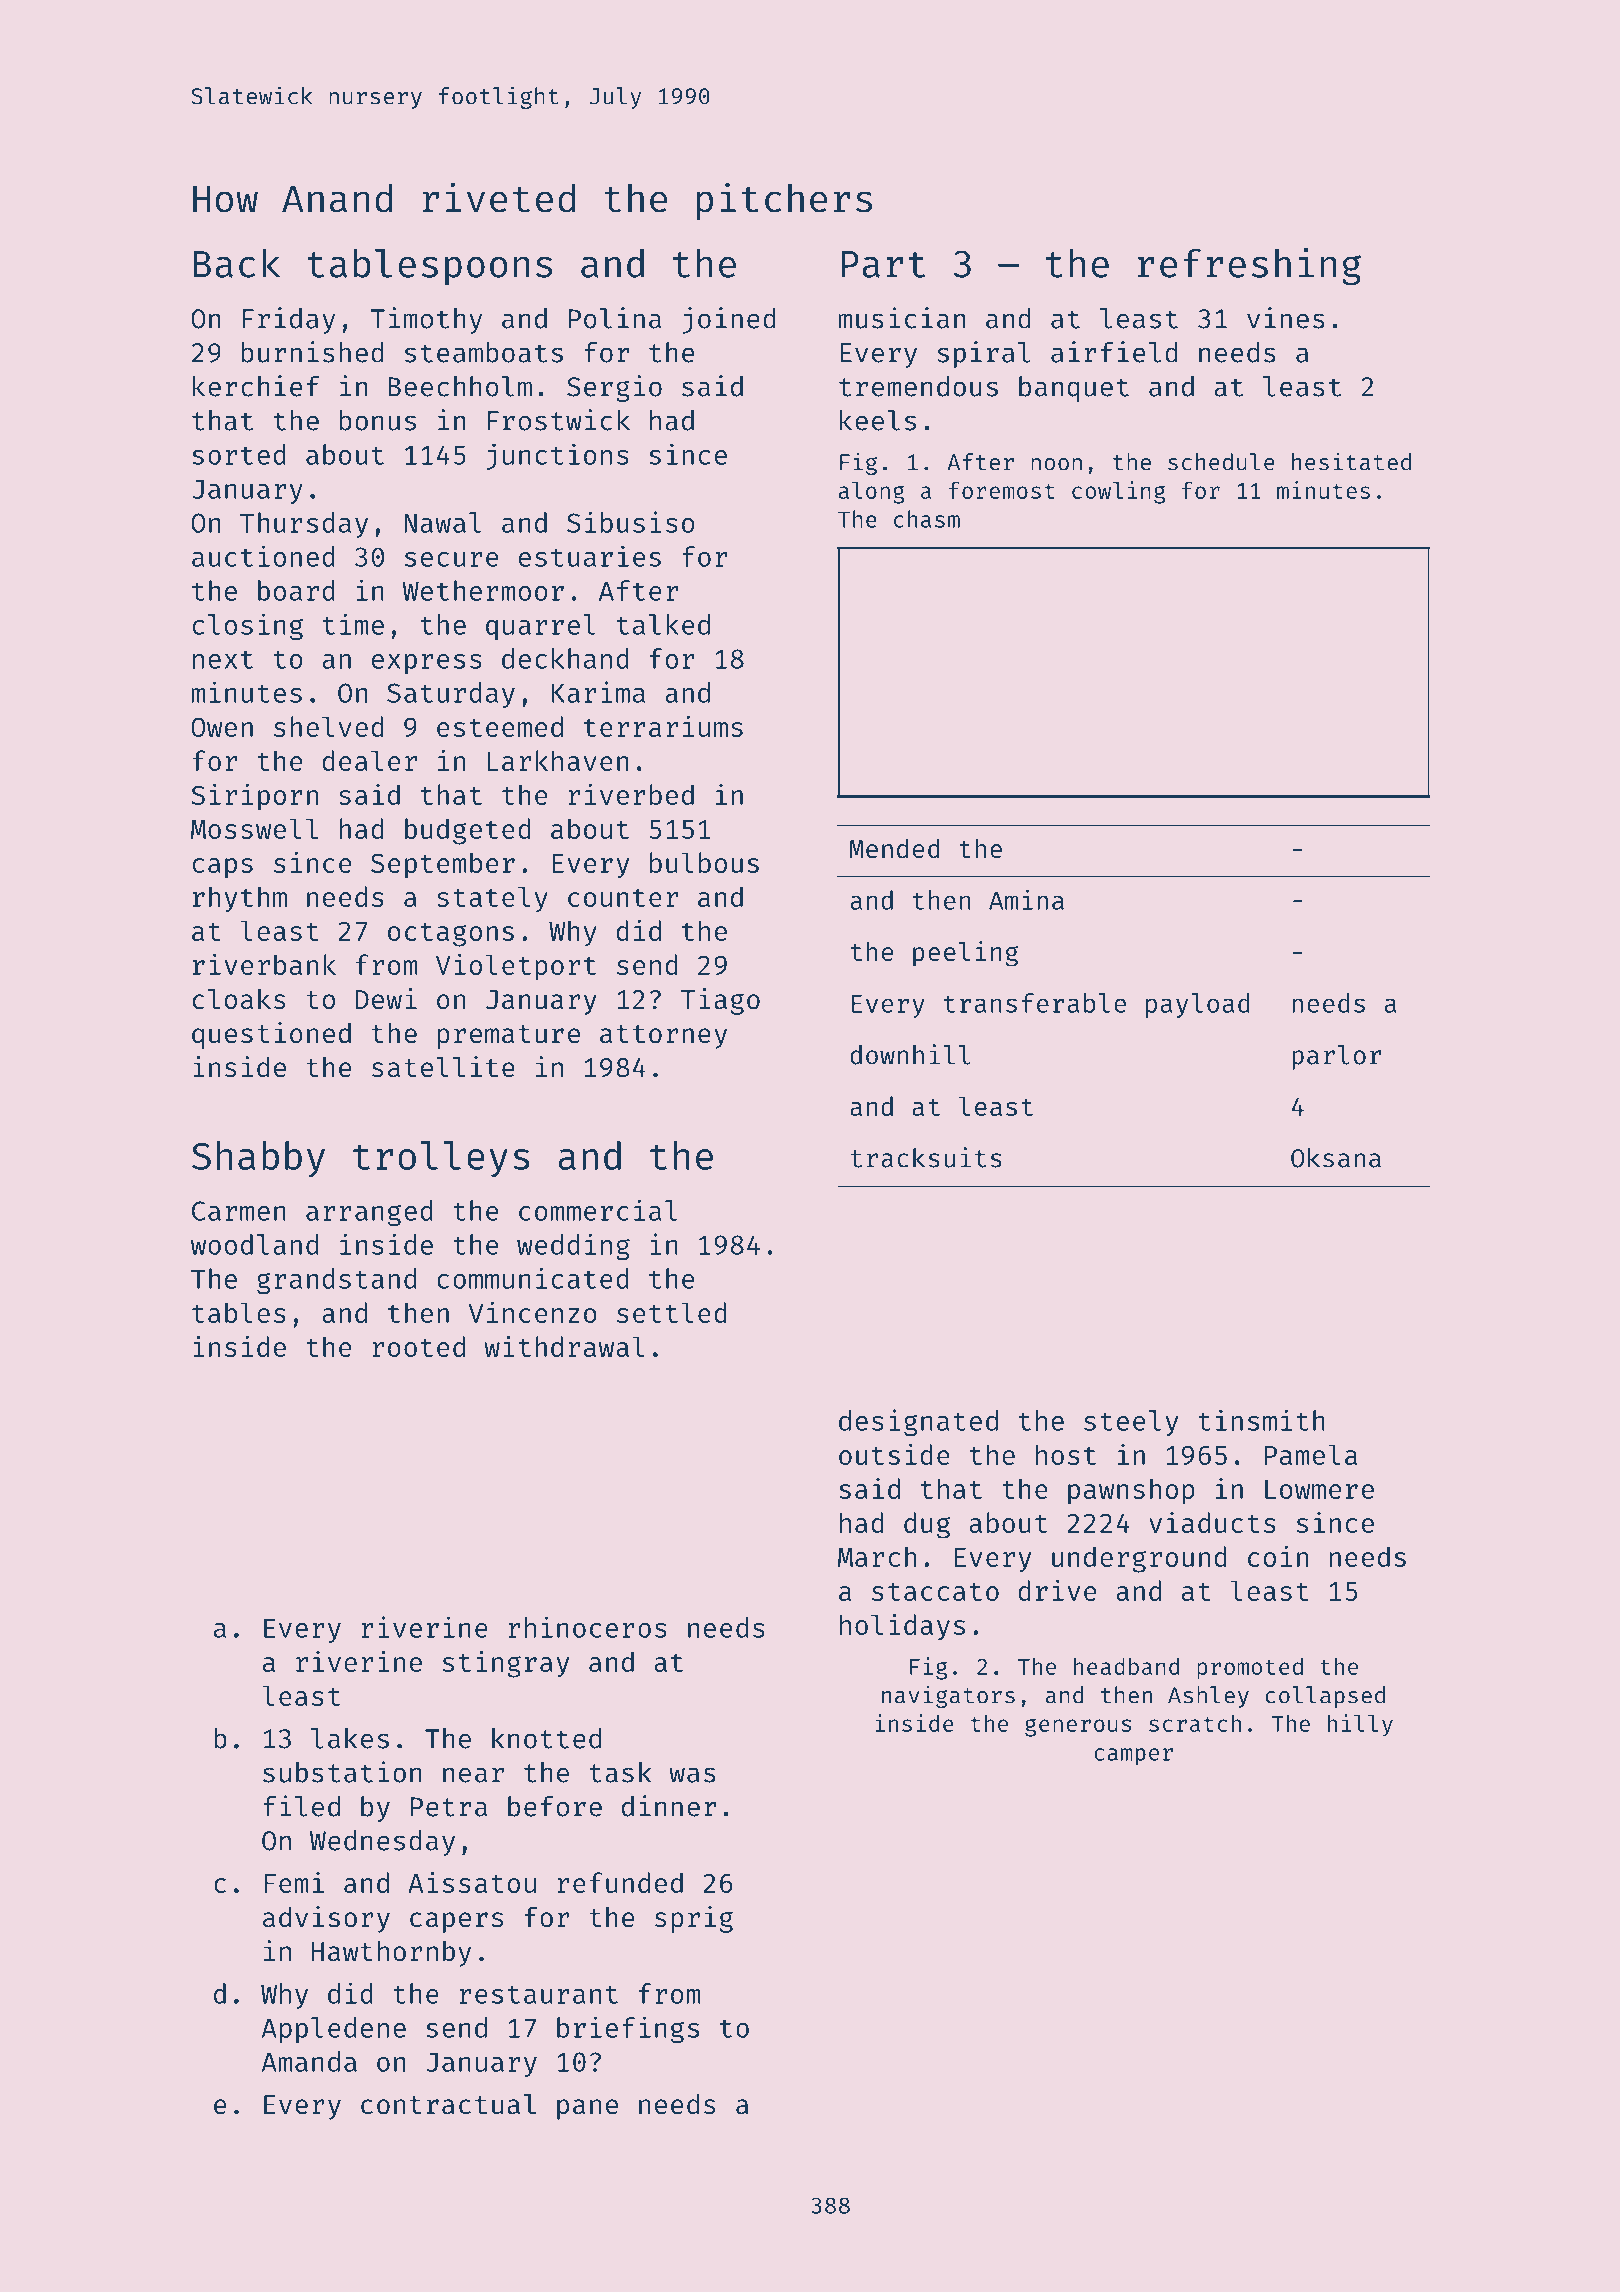 Image resolution: width=1620 pixels, height=2292 pixels. What do you see at coordinates (309, 2061) in the screenshot?
I see `Amanda` at bounding box center [309, 2061].
